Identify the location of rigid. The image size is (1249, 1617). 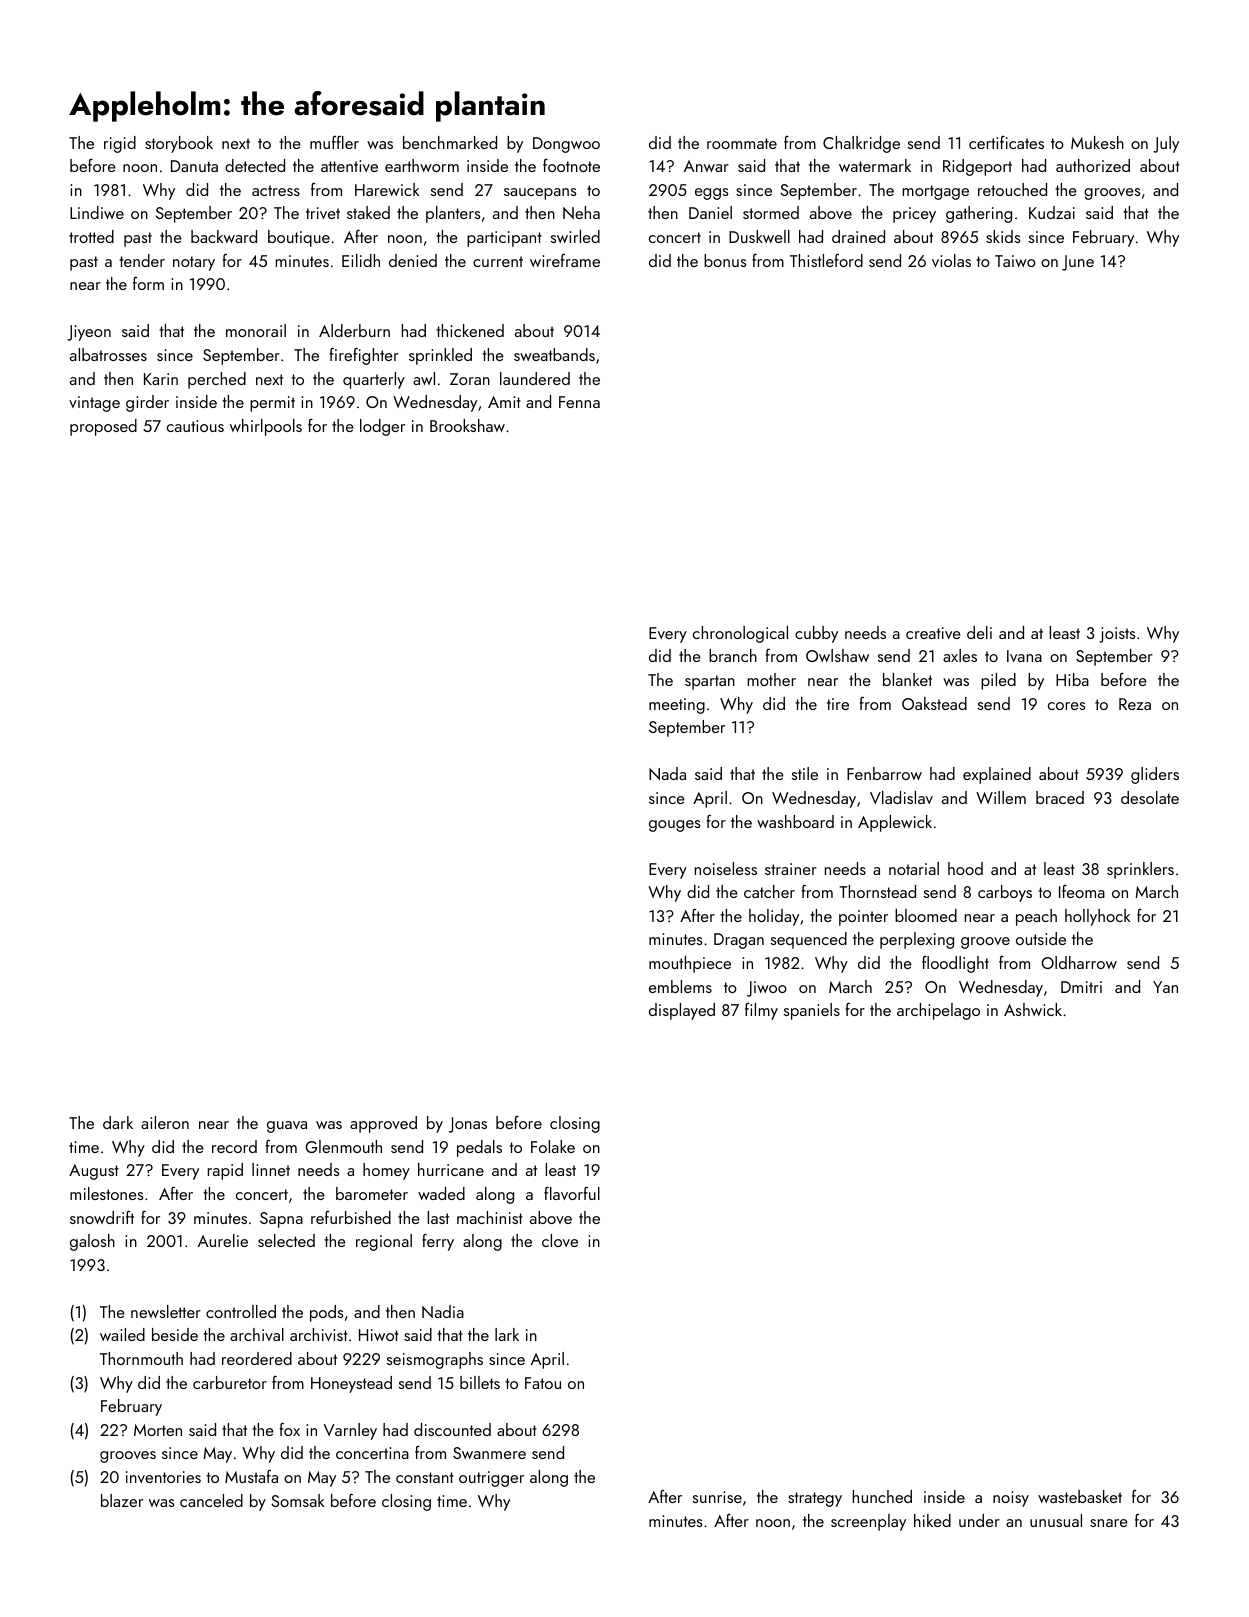
(120, 144).
